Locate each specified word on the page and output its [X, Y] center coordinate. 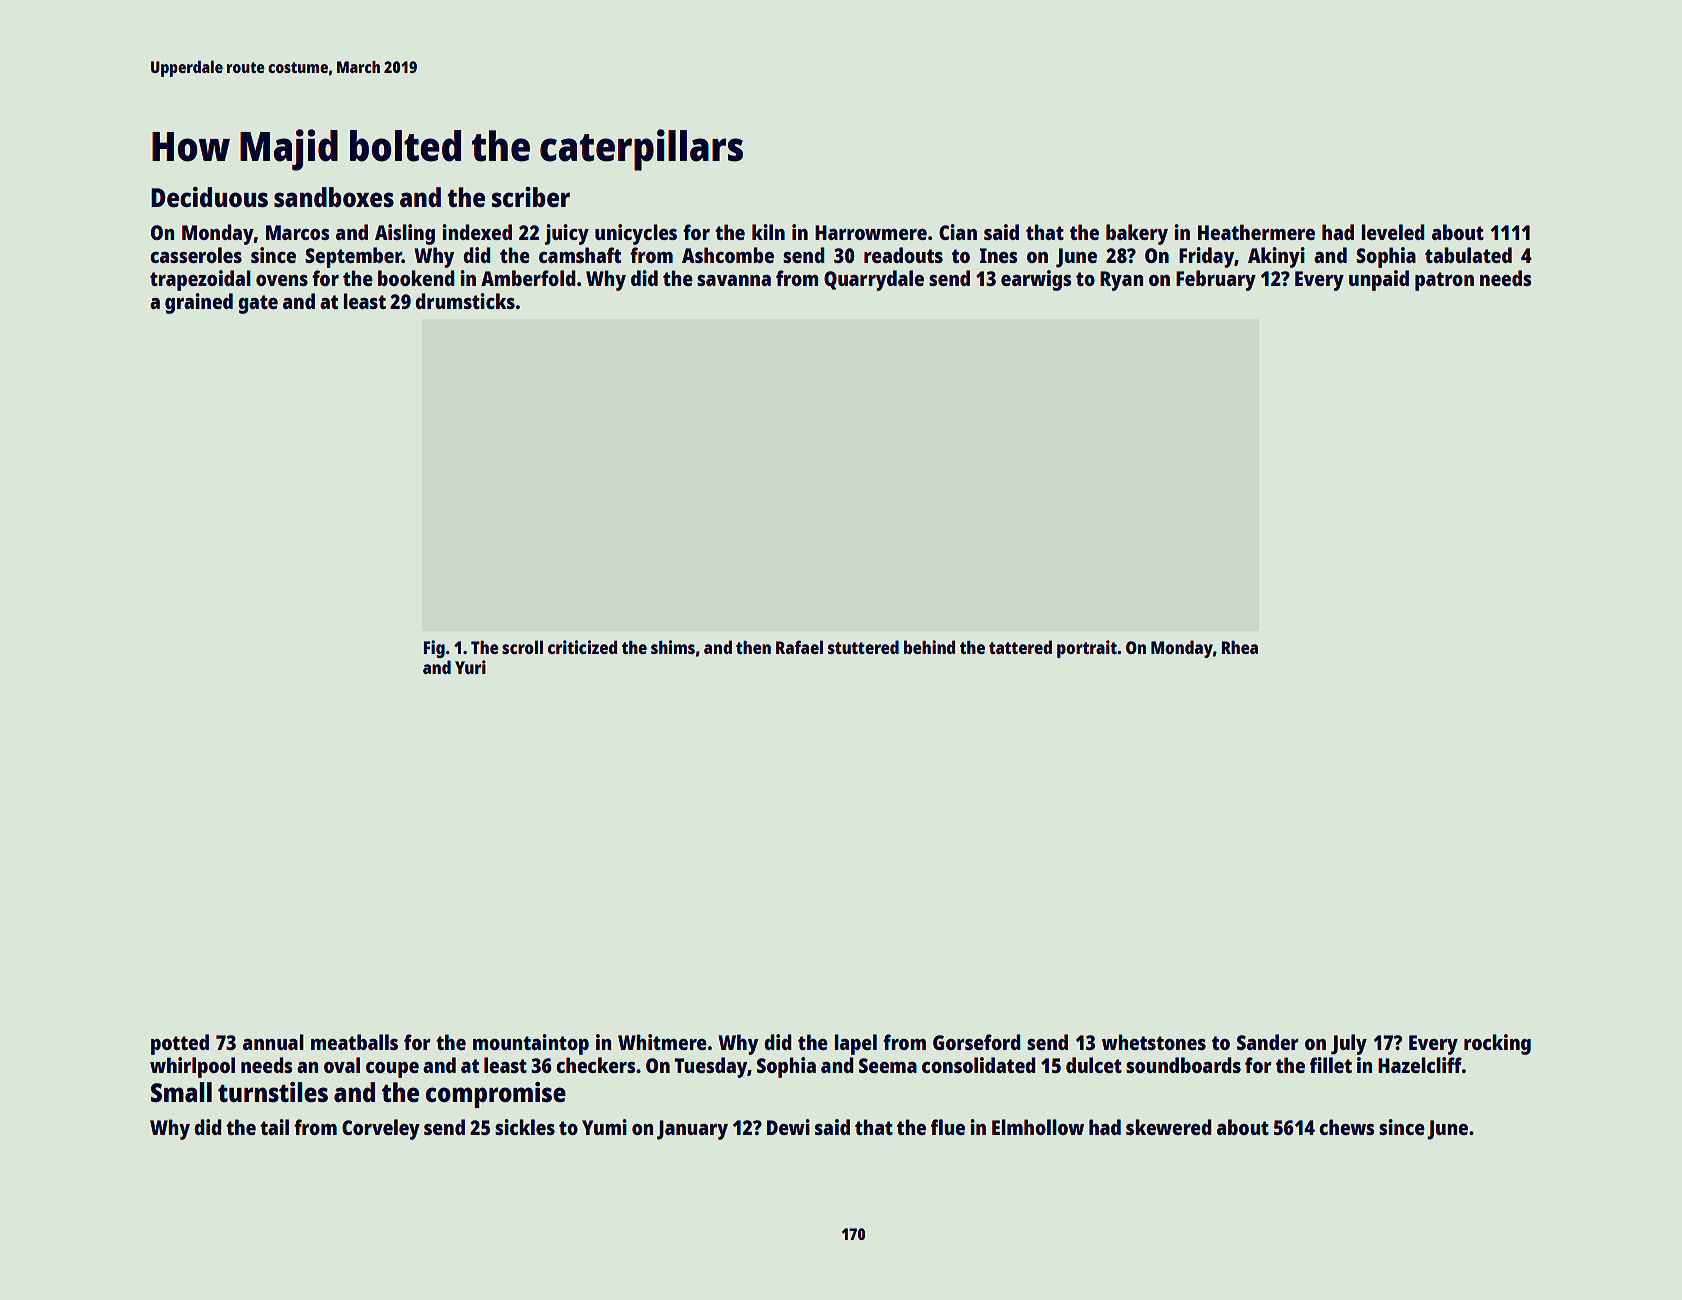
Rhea [1239, 647]
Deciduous [209, 197]
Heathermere [1256, 232]
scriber [531, 197]
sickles [525, 1127]
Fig [434, 649]
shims [673, 647]
